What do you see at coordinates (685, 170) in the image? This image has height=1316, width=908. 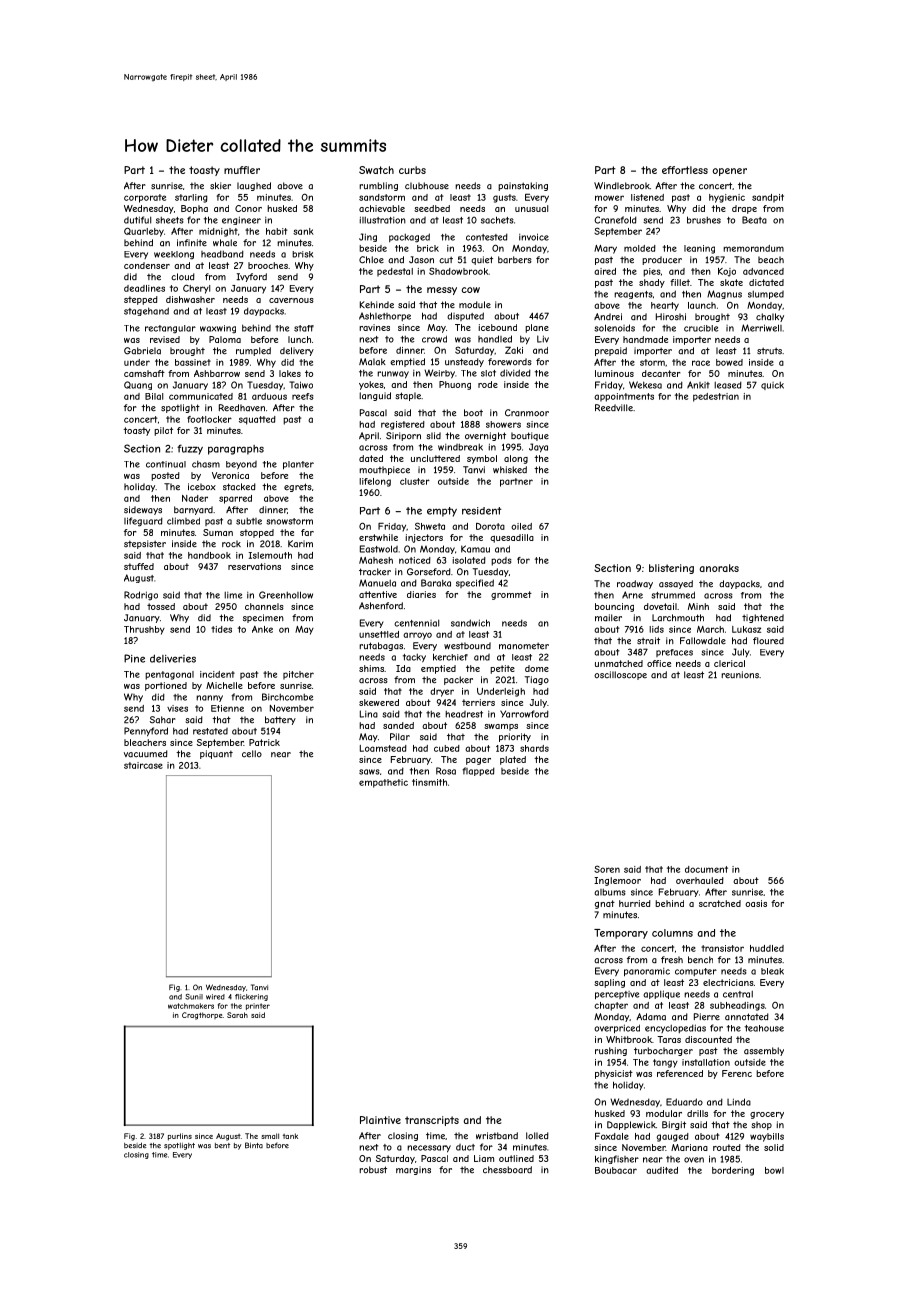 I see `effortless` at bounding box center [685, 170].
